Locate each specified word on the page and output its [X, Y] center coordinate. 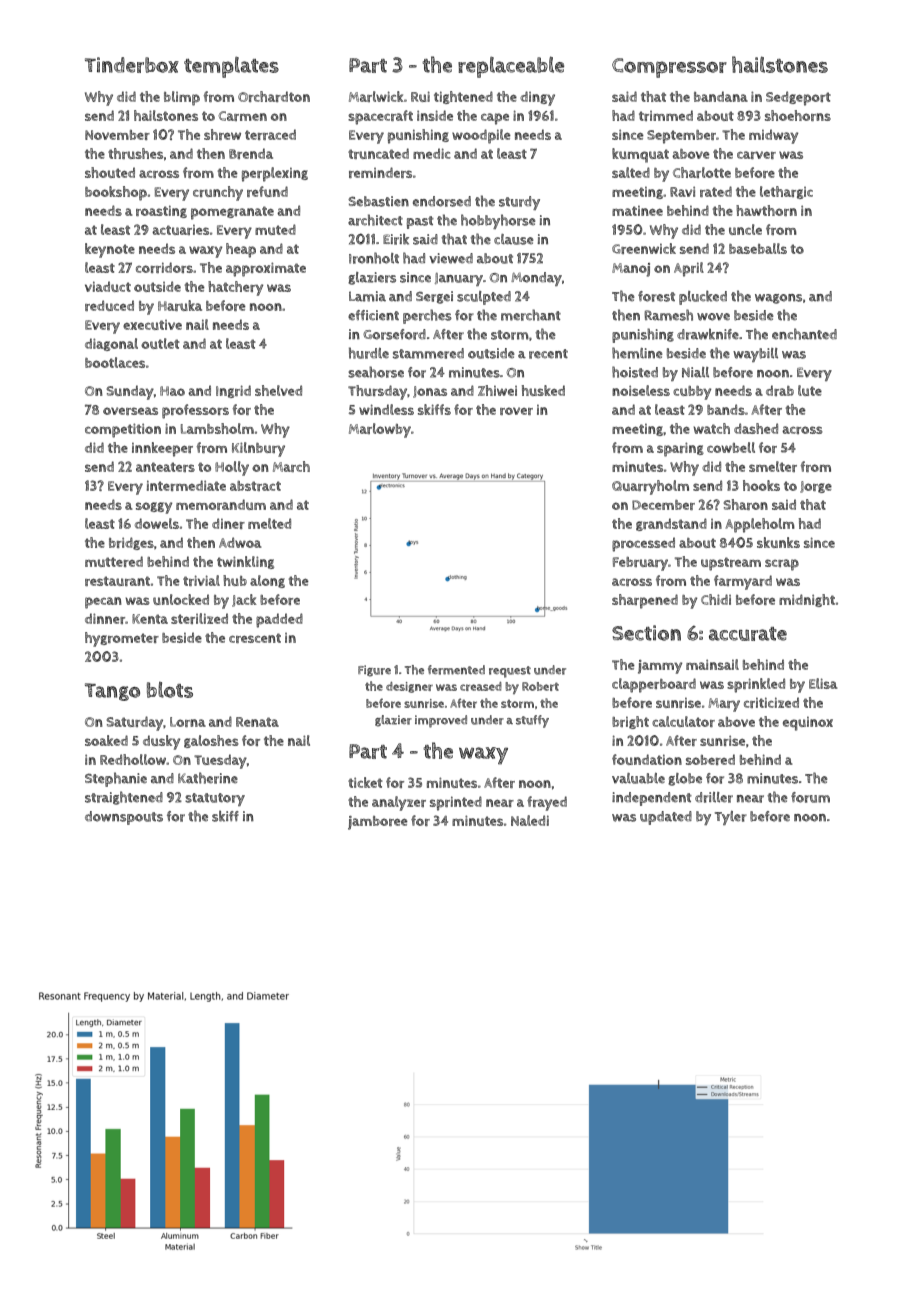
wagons [778, 299]
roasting [161, 211]
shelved [278, 390]
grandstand [671, 524]
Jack [244, 600]
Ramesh [668, 315]
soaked [106, 740]
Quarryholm [650, 487]
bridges [131, 543]
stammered [428, 353]
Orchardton [274, 96]
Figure [374, 671]
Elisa [823, 683]
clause [513, 239]
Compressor [669, 68]
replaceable [511, 67]
